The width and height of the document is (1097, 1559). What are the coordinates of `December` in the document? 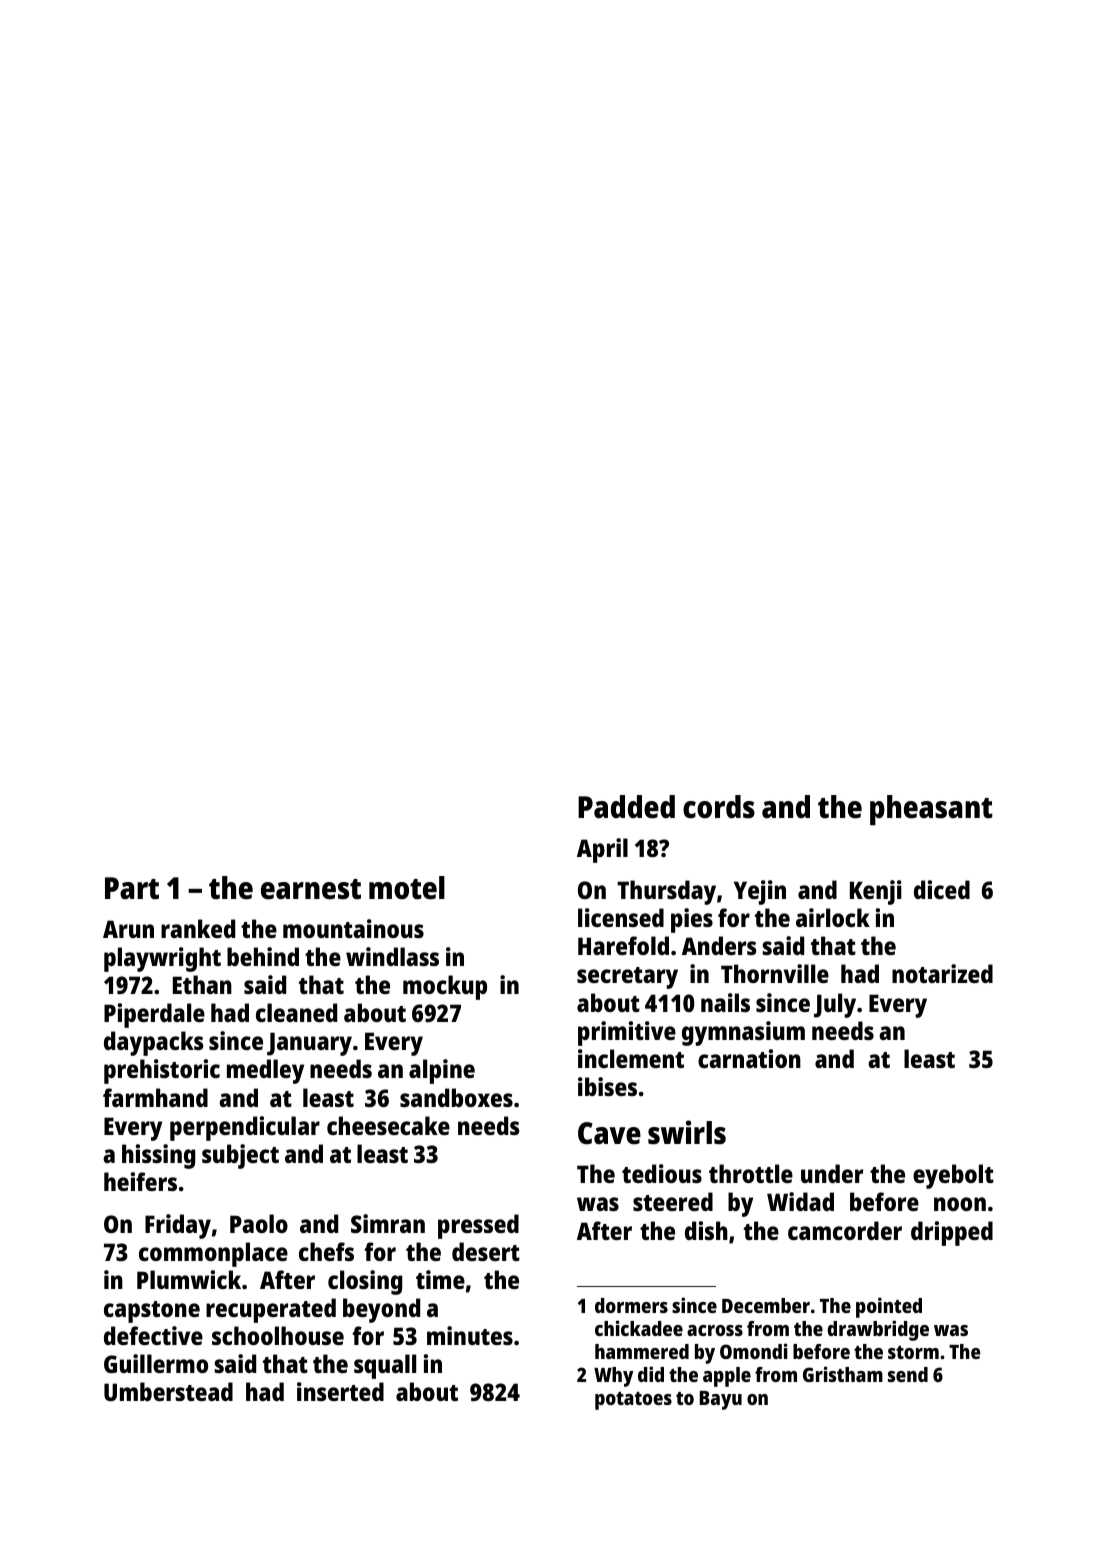 It's located at (766, 1305).
